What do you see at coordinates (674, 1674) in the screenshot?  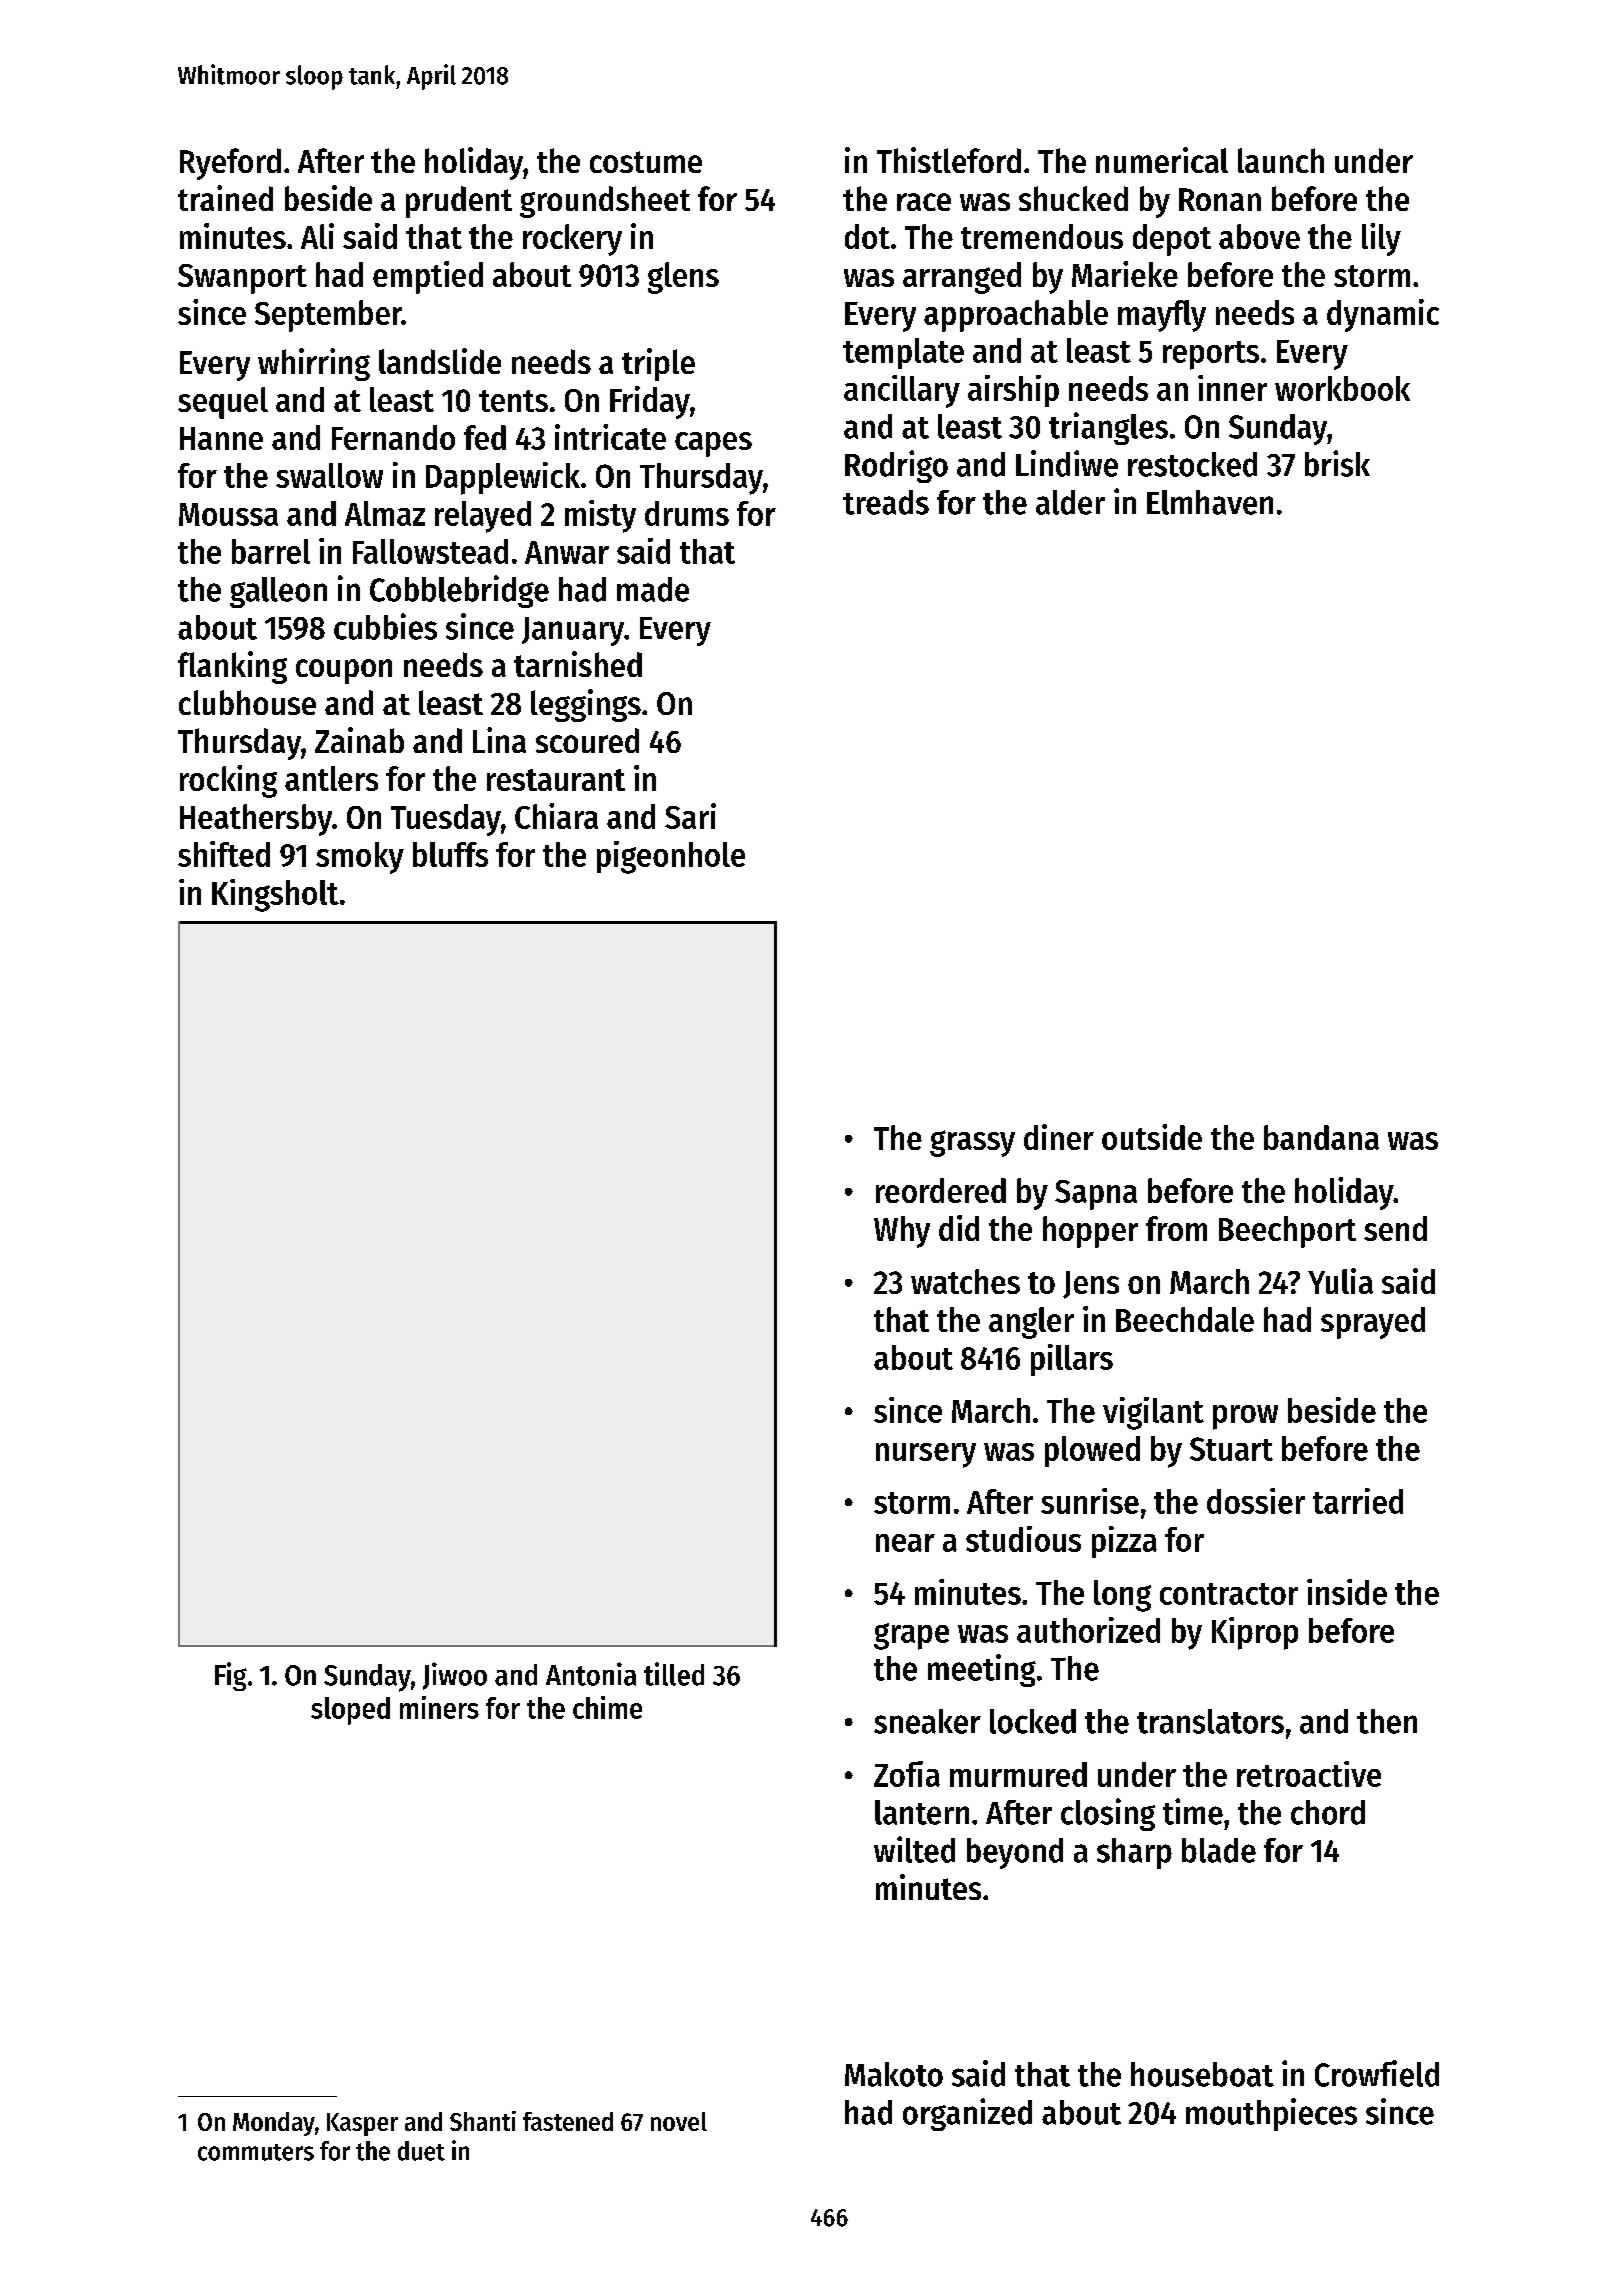 I see `tilled` at bounding box center [674, 1674].
